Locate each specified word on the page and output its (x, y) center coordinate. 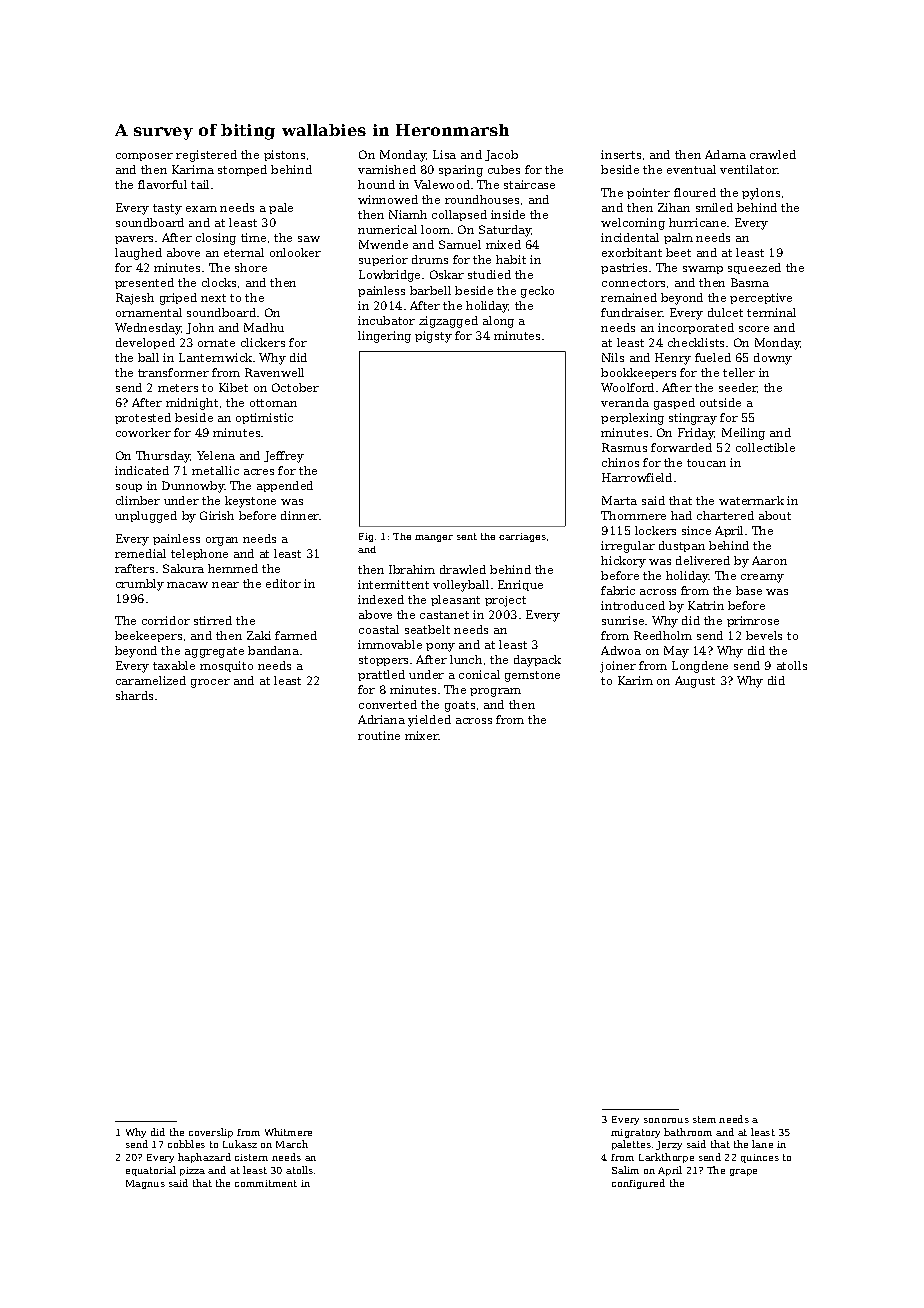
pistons (284, 155)
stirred (213, 620)
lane (762, 1144)
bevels (764, 635)
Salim (625, 1170)
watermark (751, 500)
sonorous (666, 1120)
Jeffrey (284, 457)
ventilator (749, 169)
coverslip (211, 1133)
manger (434, 538)
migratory (635, 1133)
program (495, 692)
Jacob (501, 155)
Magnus (145, 1184)
